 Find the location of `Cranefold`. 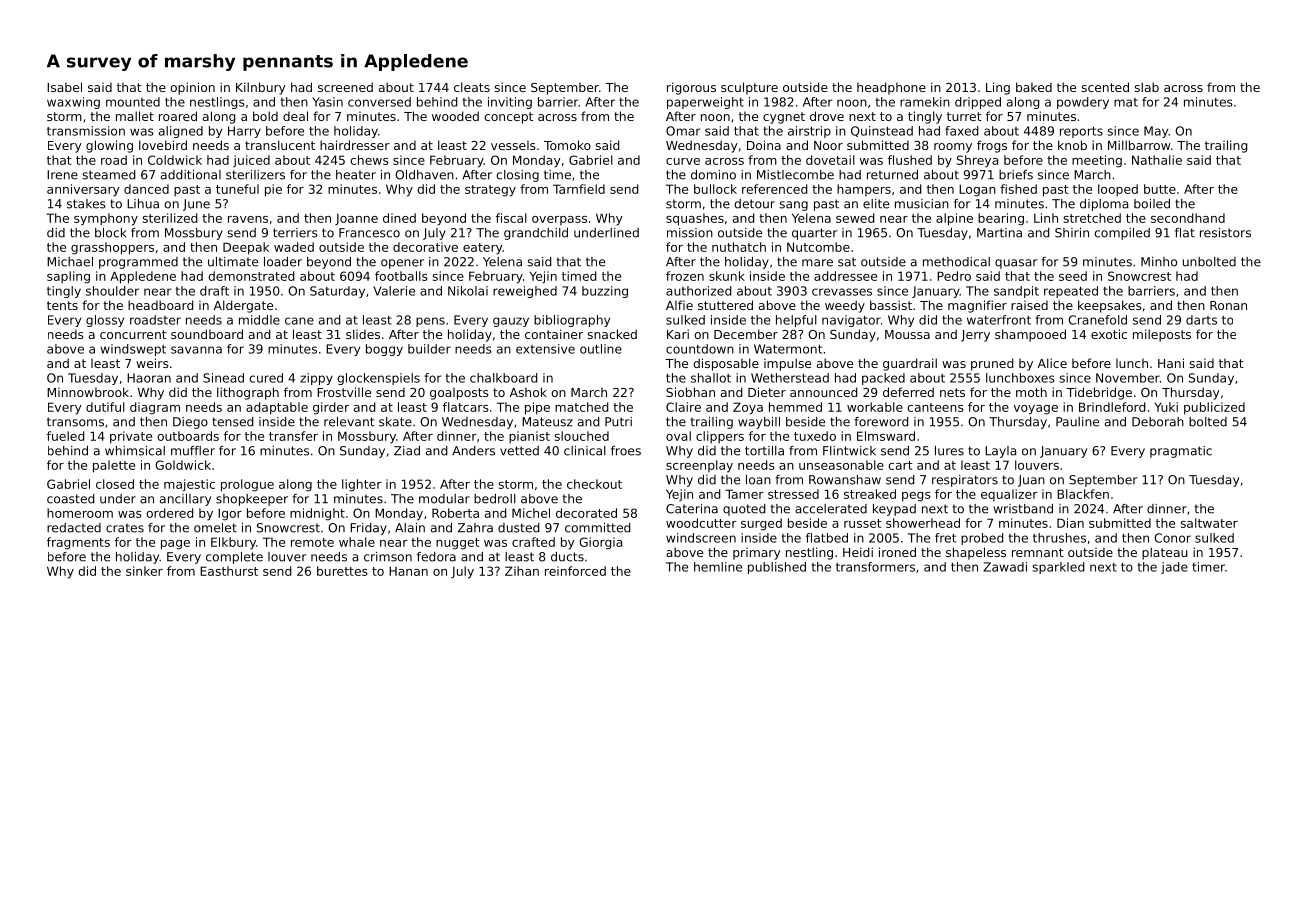

Cranefold is located at coordinates (1097, 320).
